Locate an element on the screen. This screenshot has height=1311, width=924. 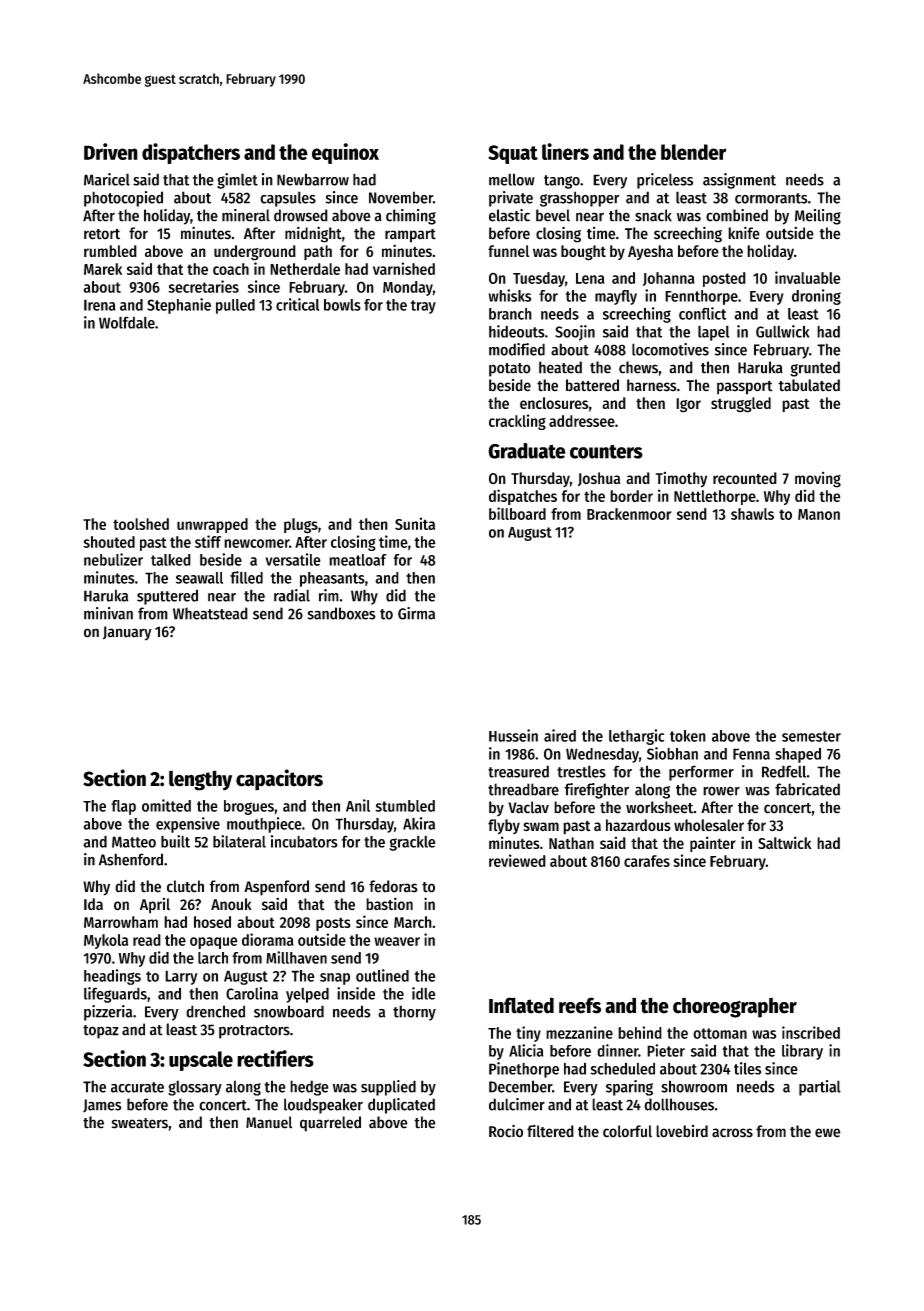
plugs is located at coordinates (301, 526).
